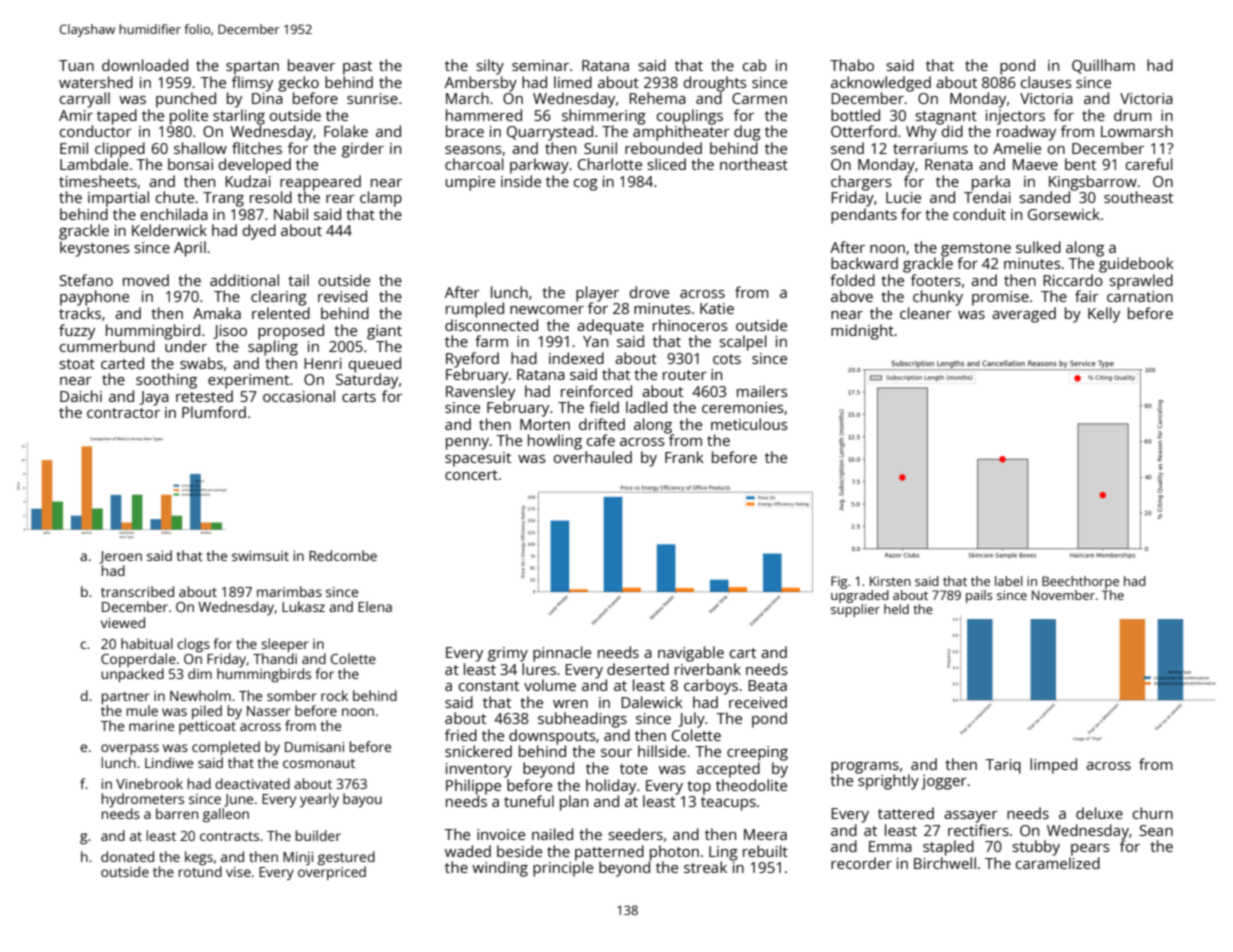 This screenshot has width=1233, height=952. Describe the element at coordinates (754, 65) in the screenshot. I see `cab` at that location.
